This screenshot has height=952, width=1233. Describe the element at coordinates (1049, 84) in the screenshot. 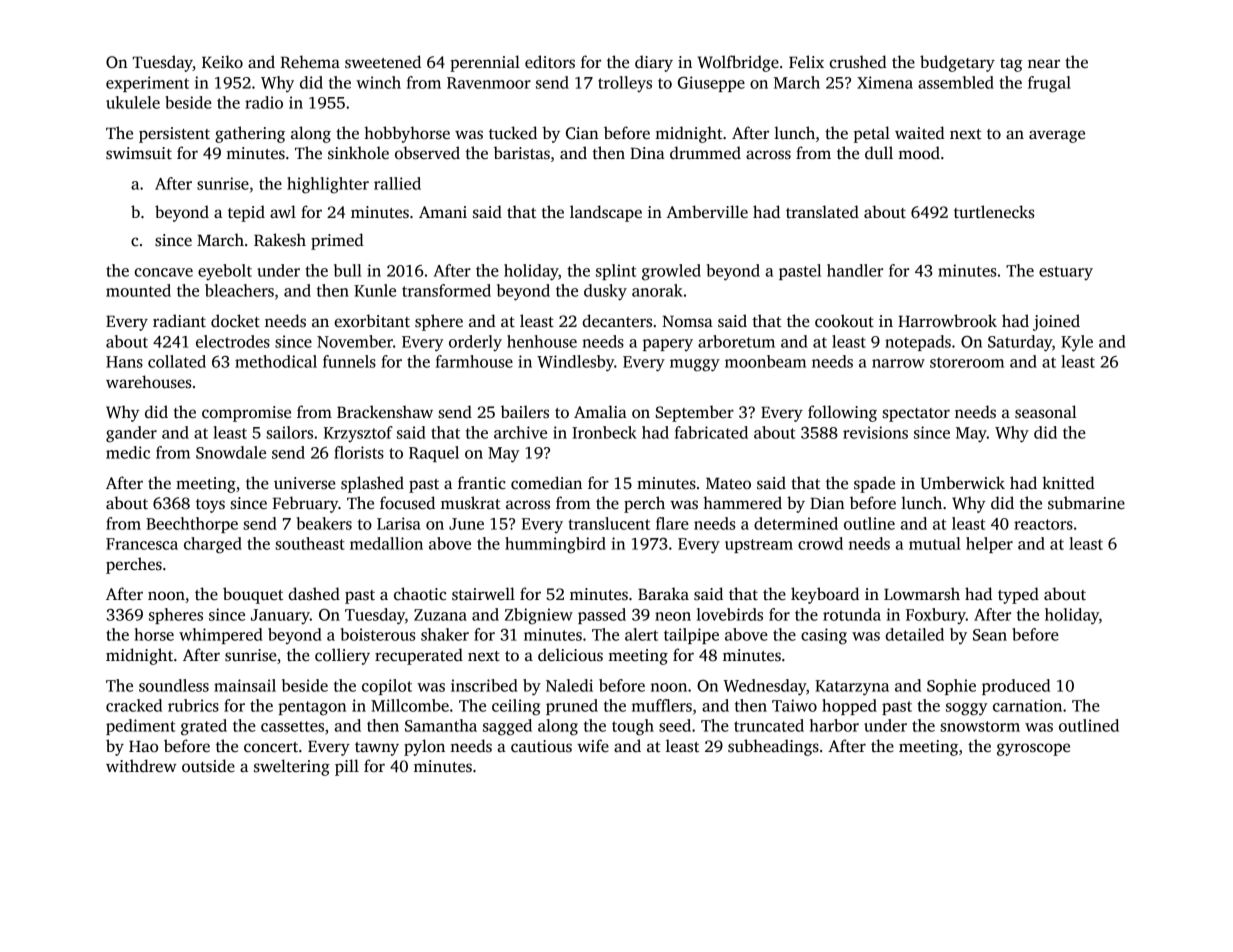

I see `frugal` at that location.
